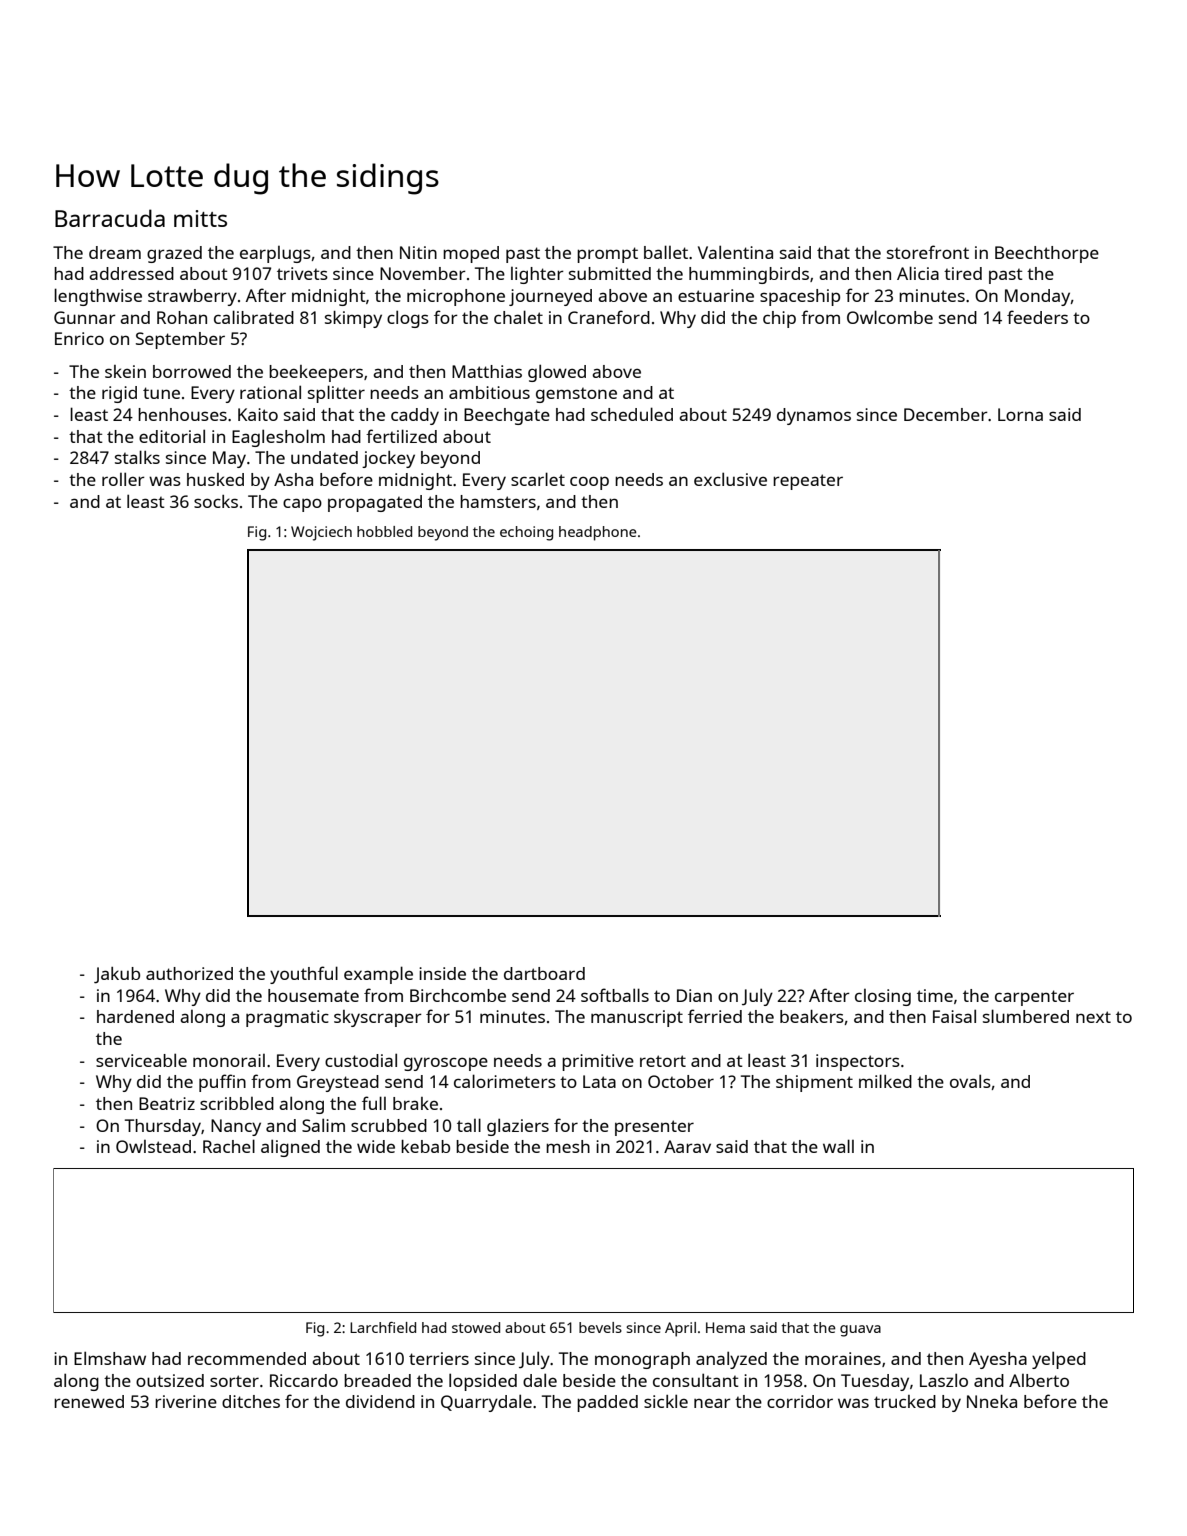  What do you see at coordinates (321, 533) in the screenshot?
I see `Wojciech` at bounding box center [321, 533].
